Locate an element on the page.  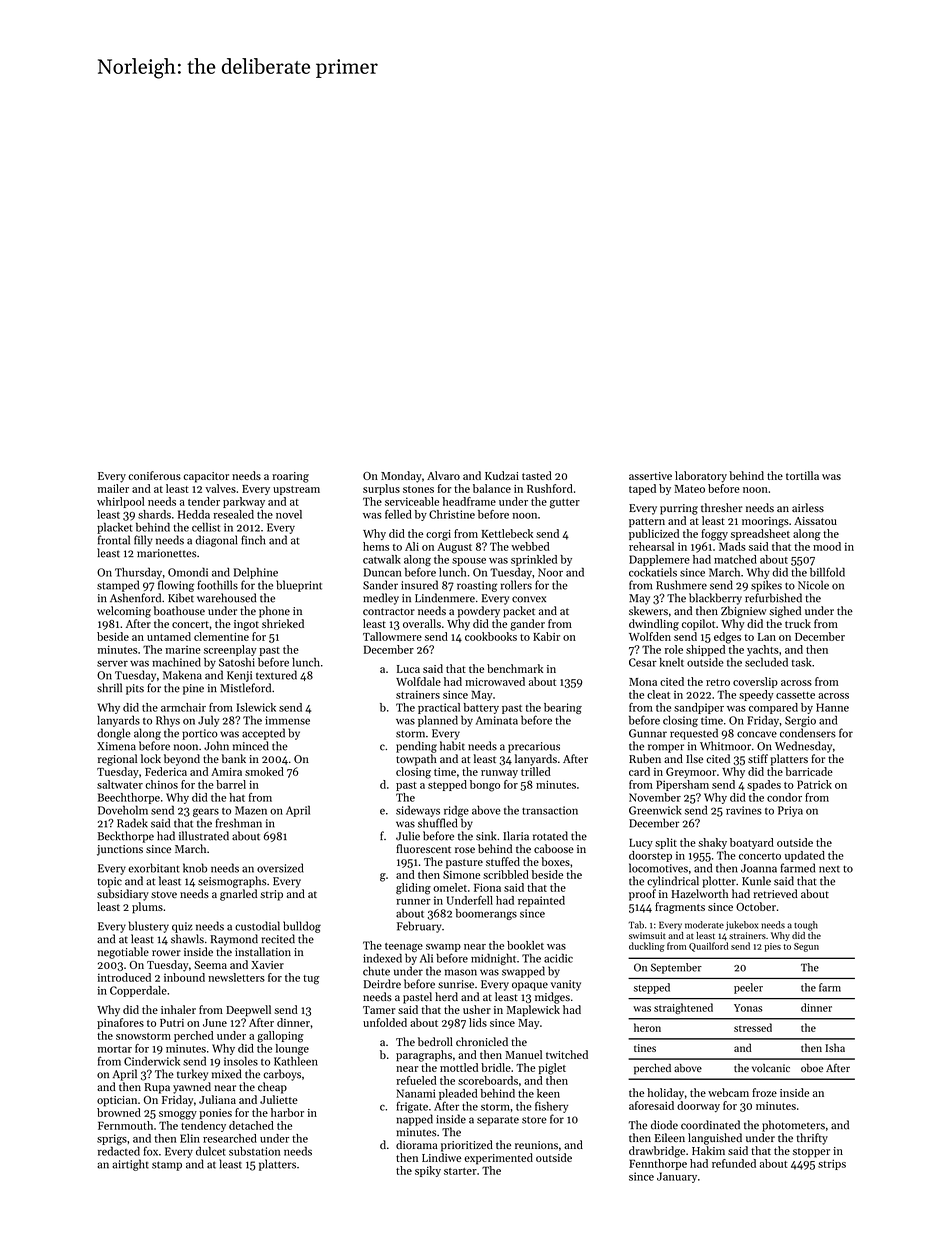
Christine is located at coordinates (452, 514).
